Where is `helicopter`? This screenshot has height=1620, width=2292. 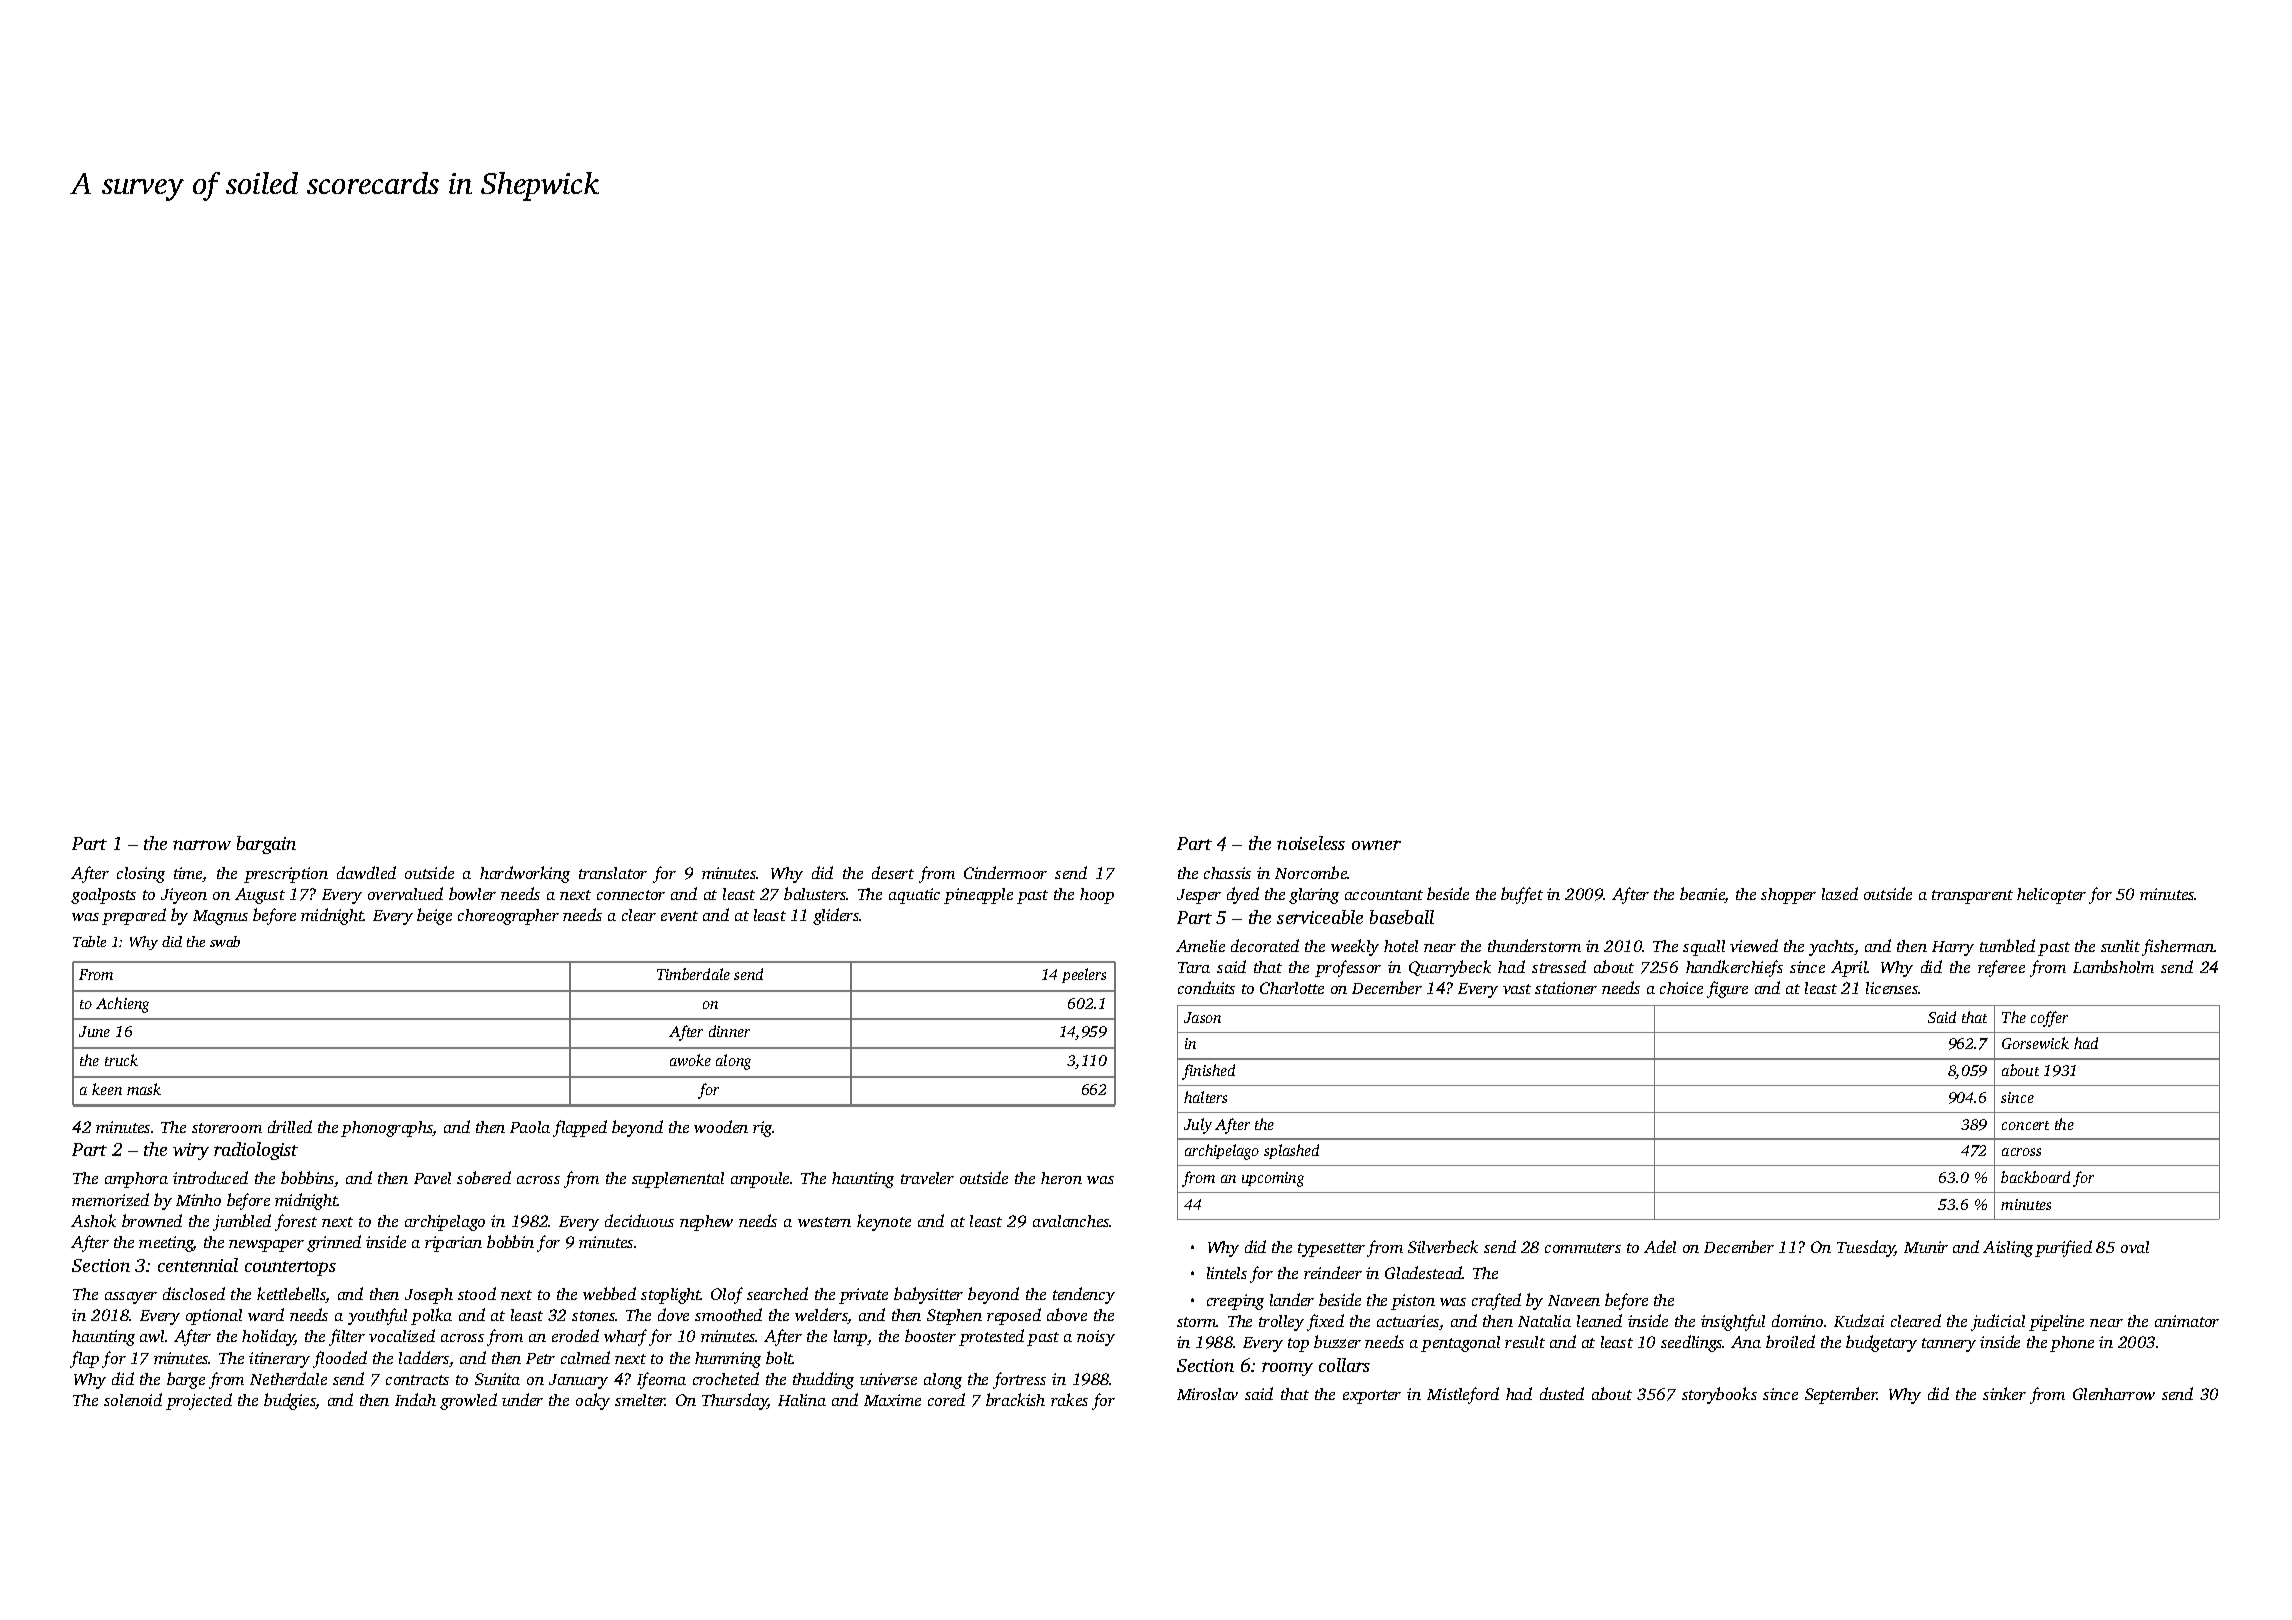
helicopter is located at coordinates (2051, 896).
